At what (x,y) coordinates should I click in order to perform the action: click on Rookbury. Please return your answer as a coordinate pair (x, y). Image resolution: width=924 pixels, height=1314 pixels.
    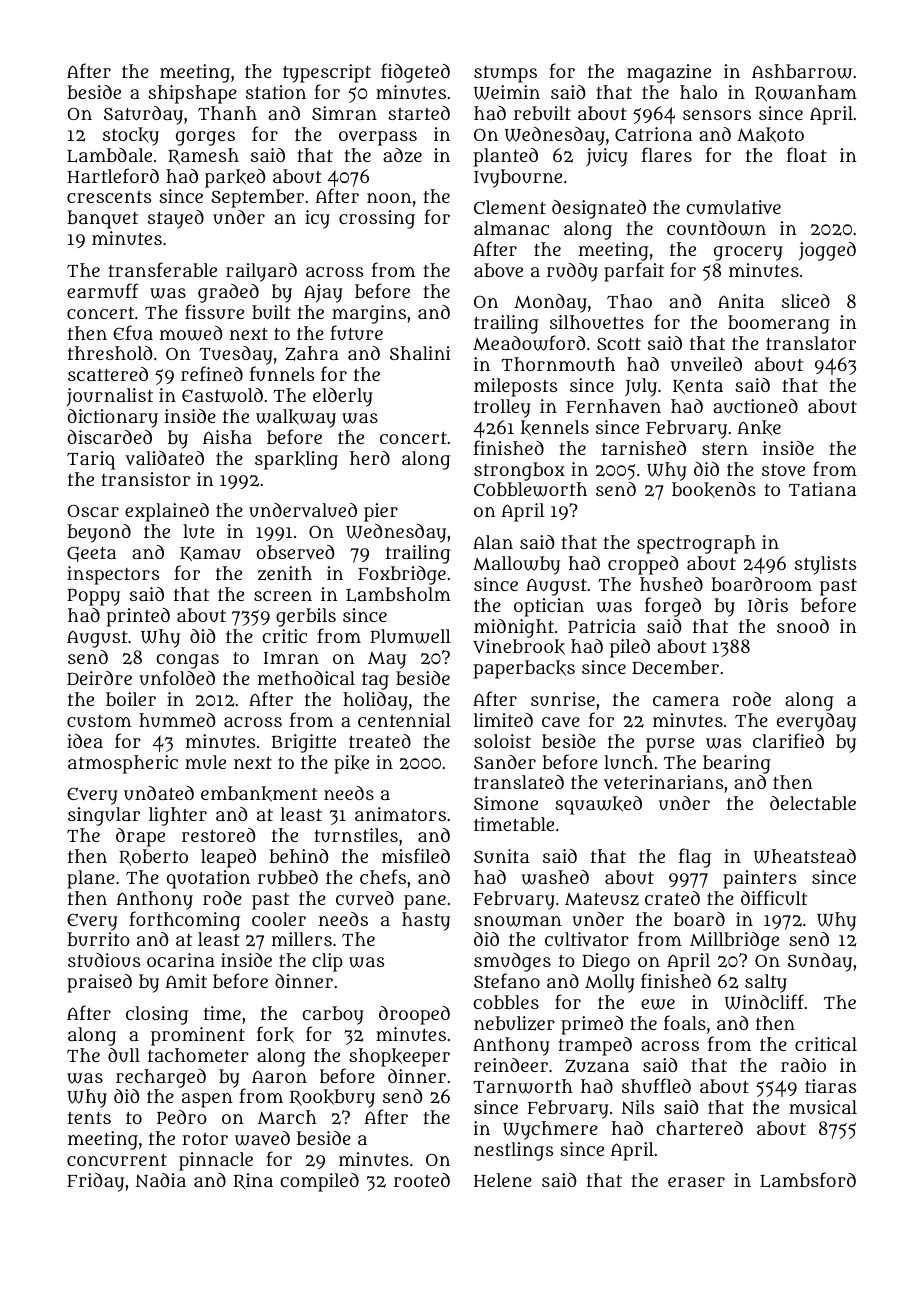
    Looking at the image, I should click on (332, 1098).
